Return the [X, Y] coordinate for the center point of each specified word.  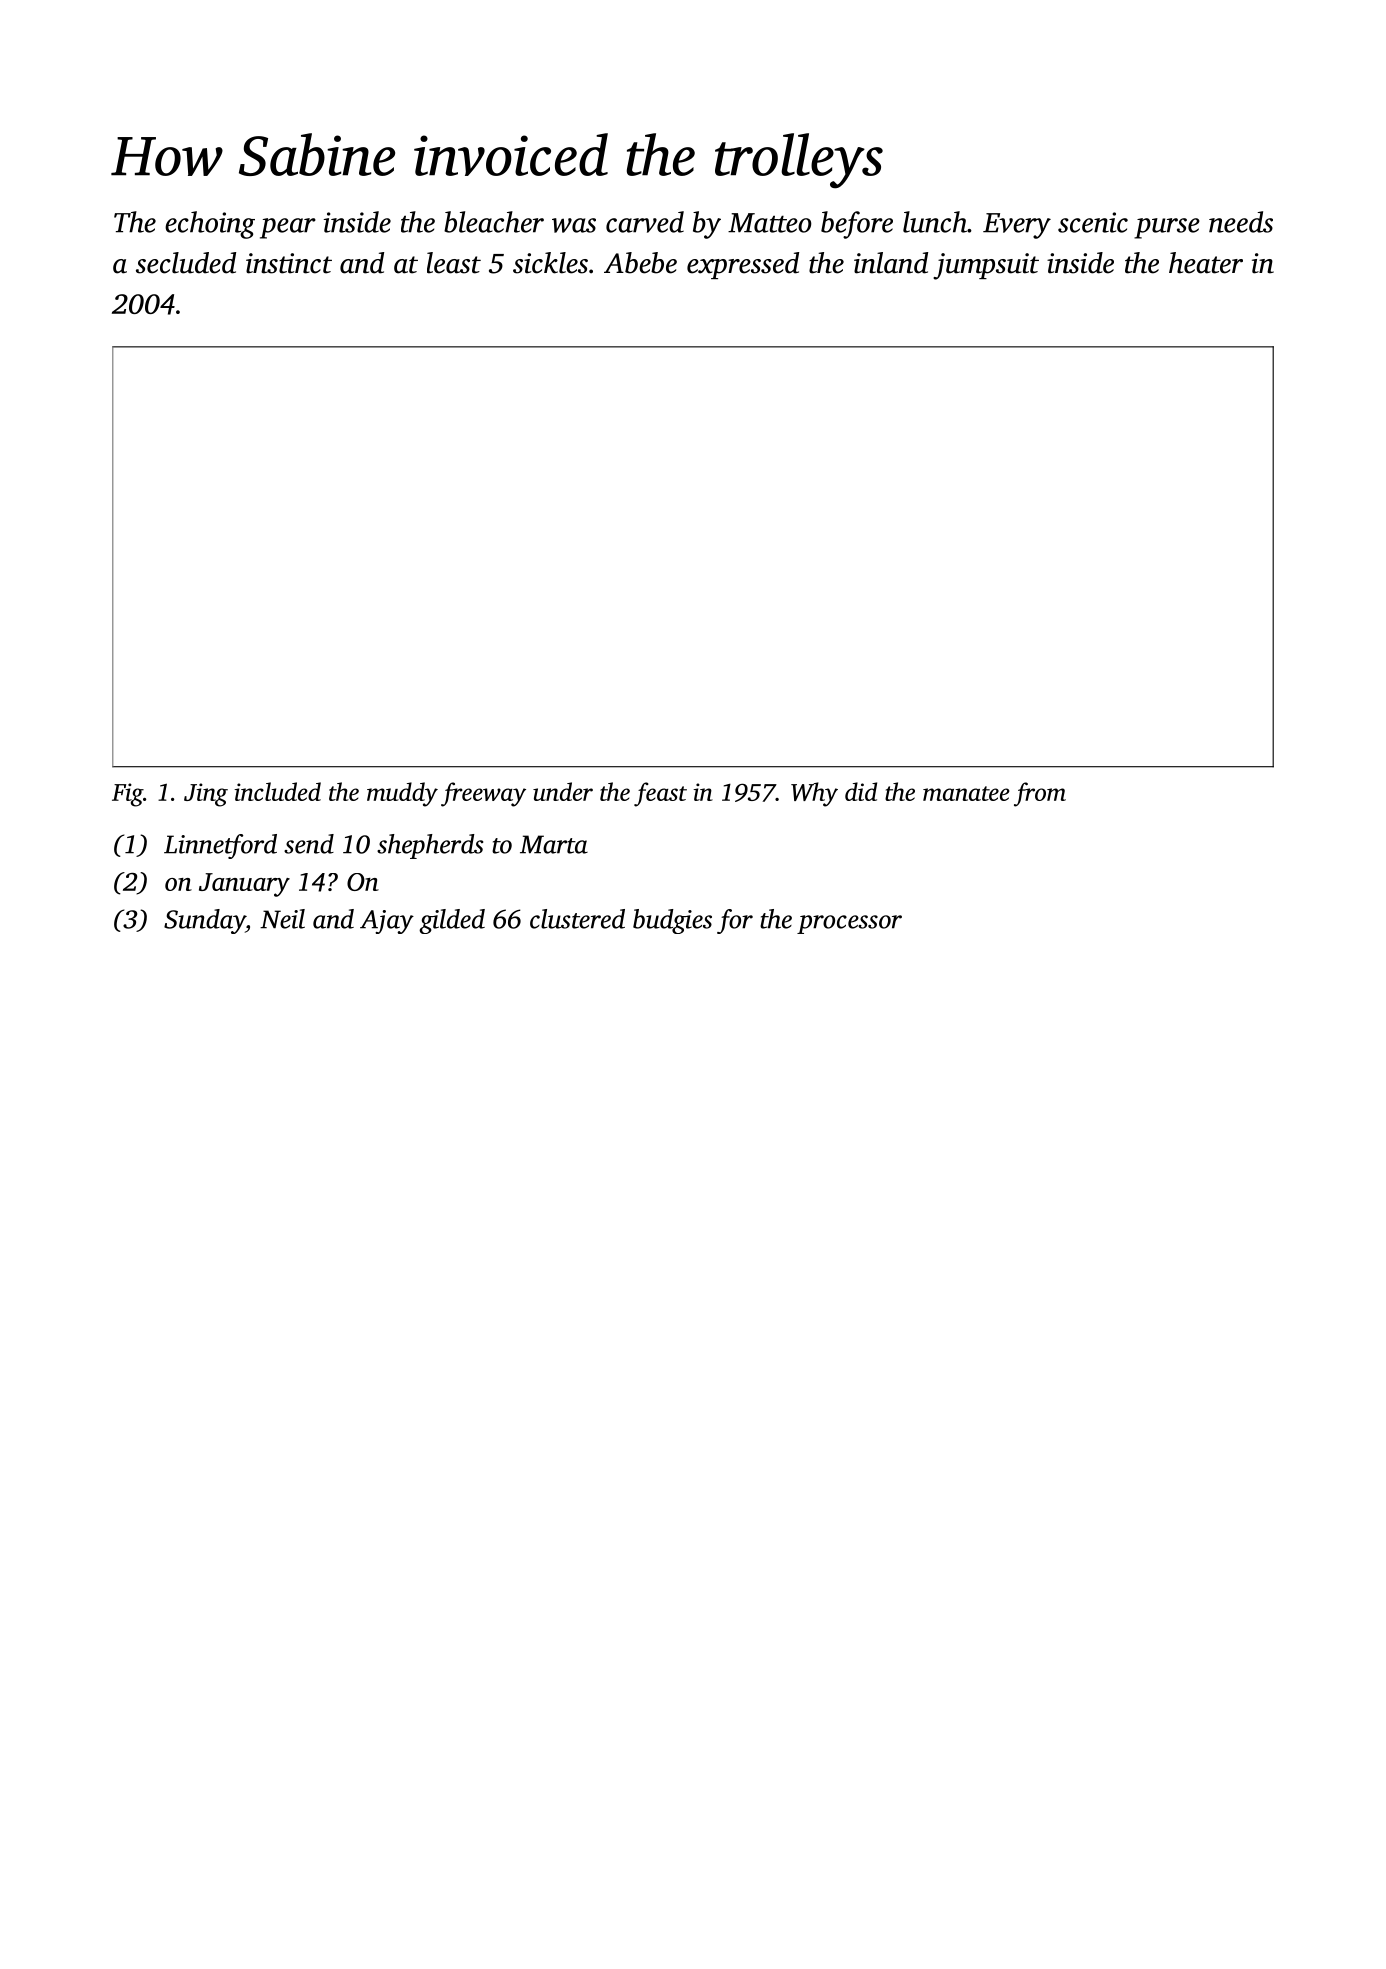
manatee [966, 793]
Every [1017, 226]
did [861, 791]
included [277, 791]
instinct [289, 263]
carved [645, 222]
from [1040, 794]
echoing [210, 225]
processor [849, 924]
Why [814, 794]
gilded [452, 921]
